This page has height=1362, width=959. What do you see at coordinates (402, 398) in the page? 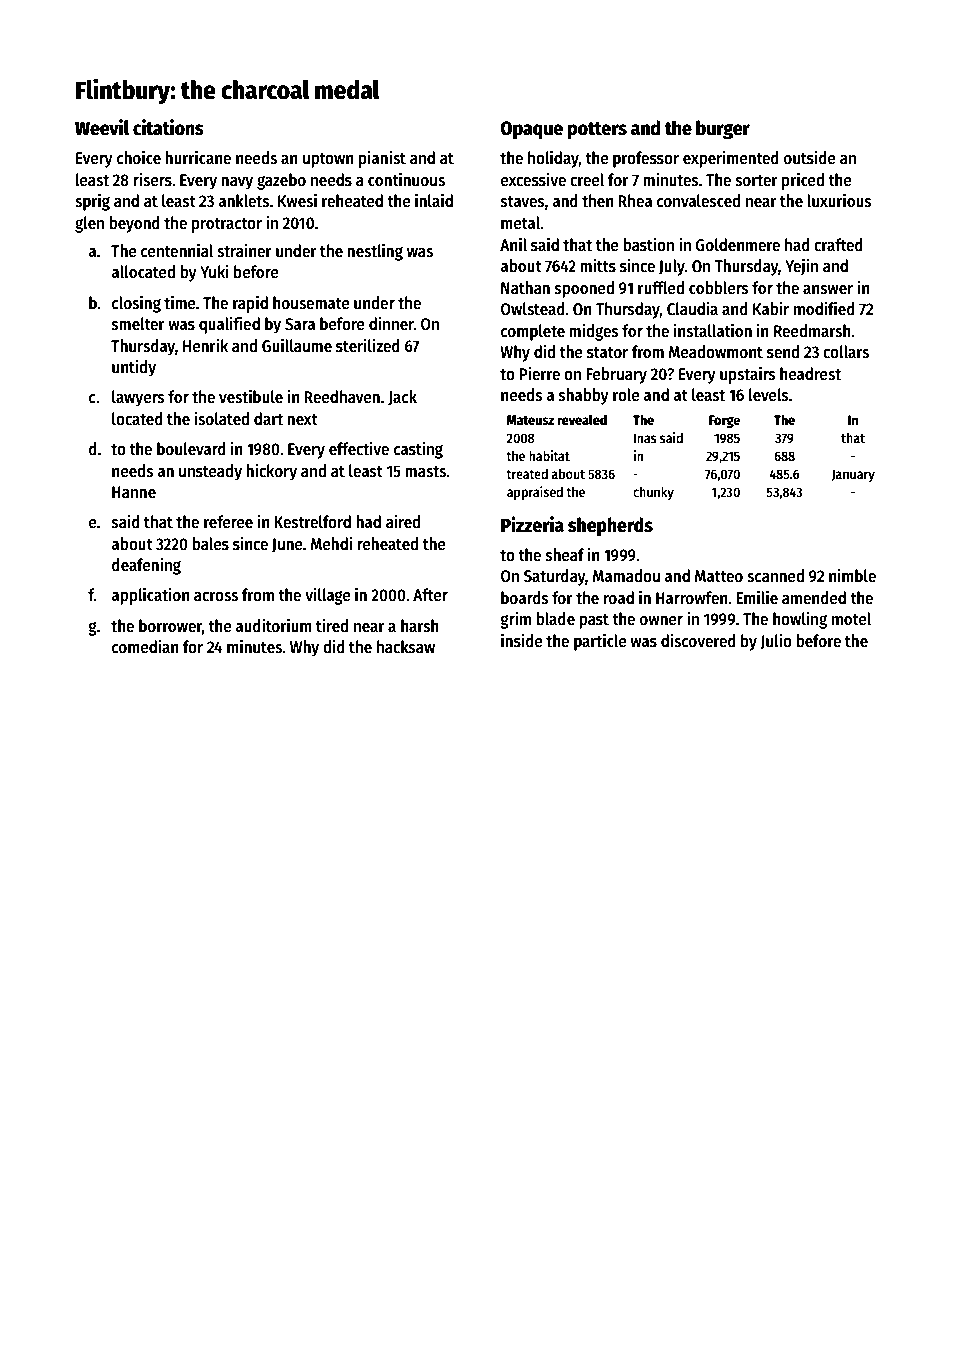
I see `Jack` at bounding box center [402, 398].
